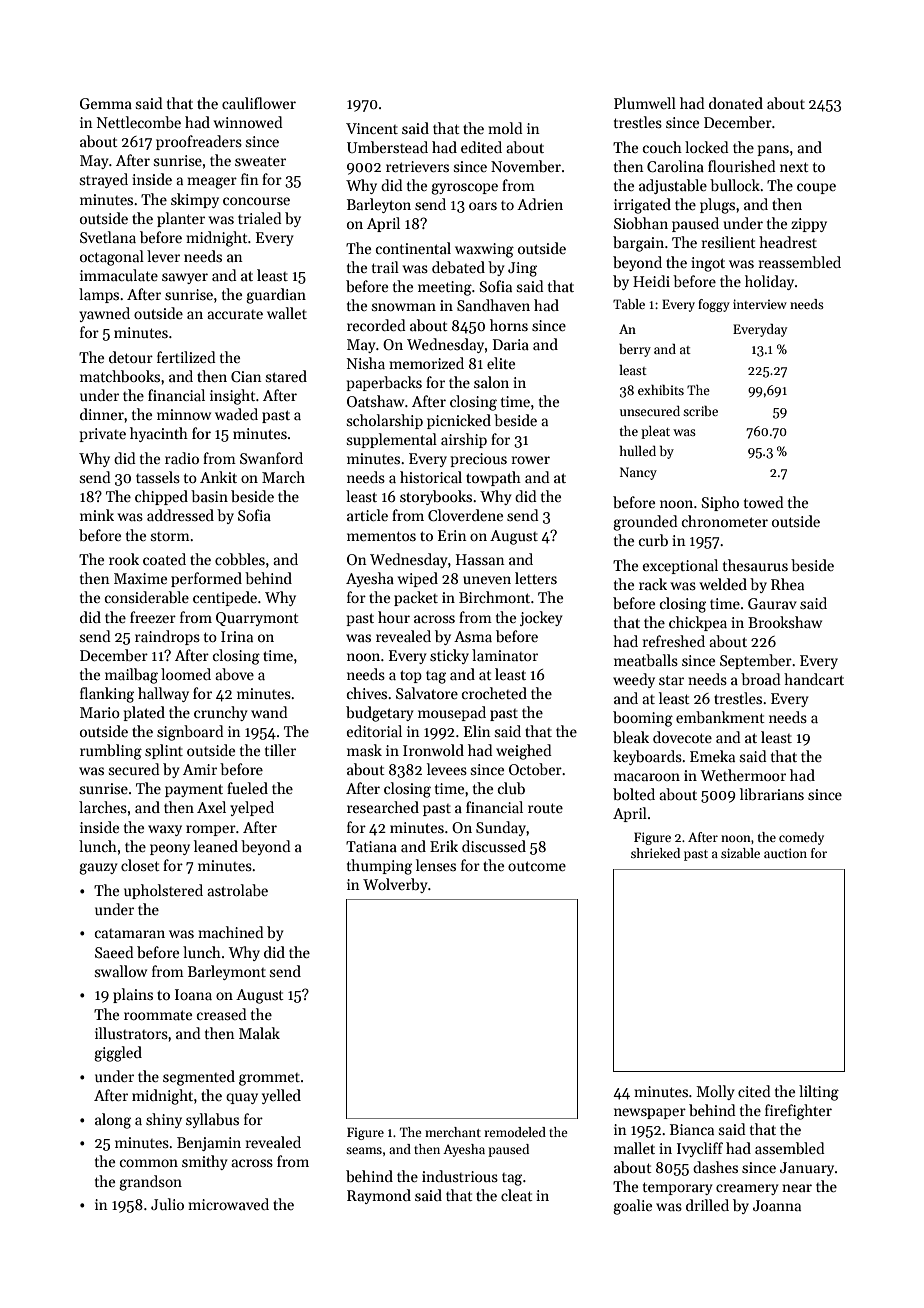  Describe the element at coordinates (103, 807) in the document. I see `larches` at that location.
